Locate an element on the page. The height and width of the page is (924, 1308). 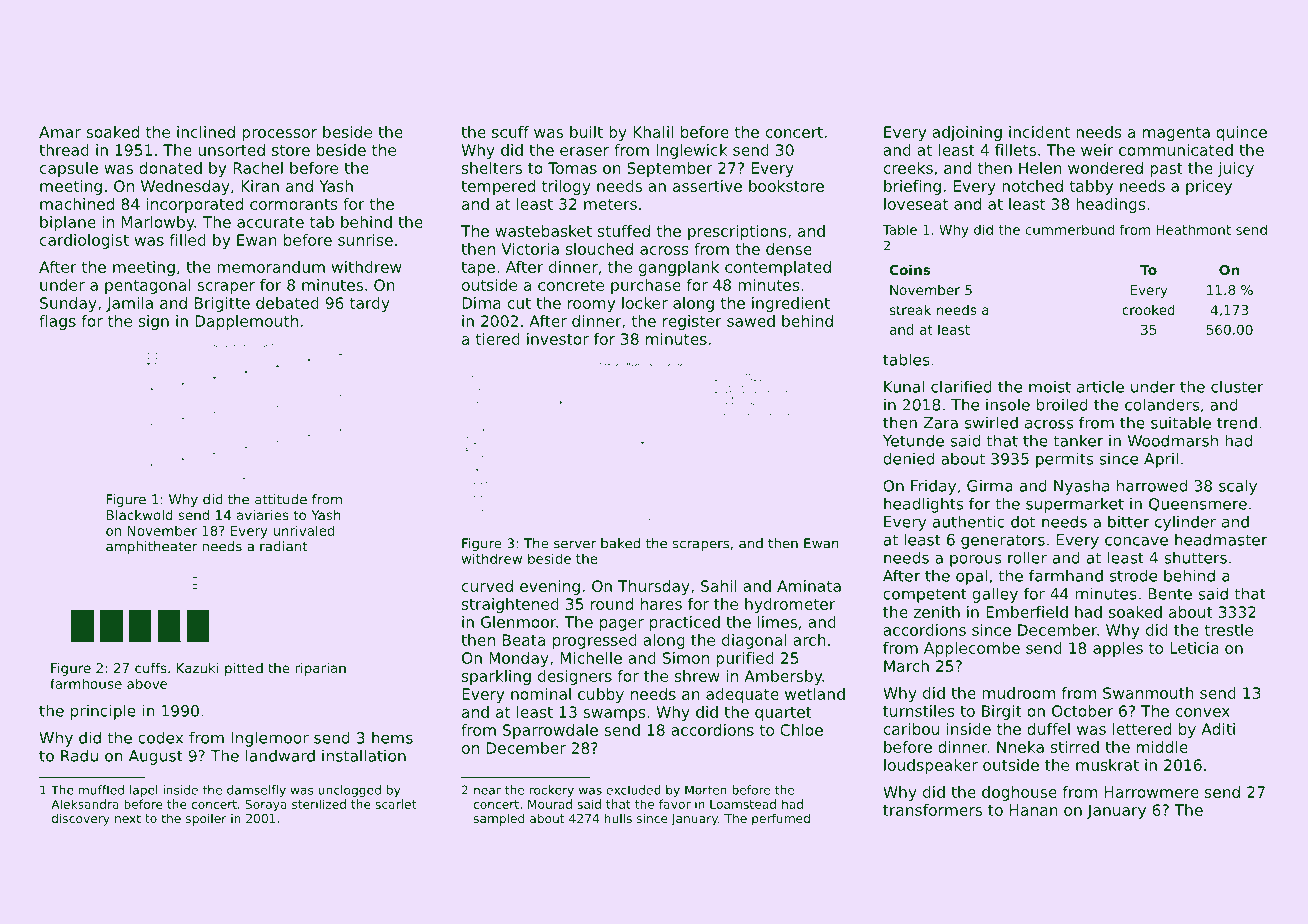
doghouse is located at coordinates (1019, 793).
